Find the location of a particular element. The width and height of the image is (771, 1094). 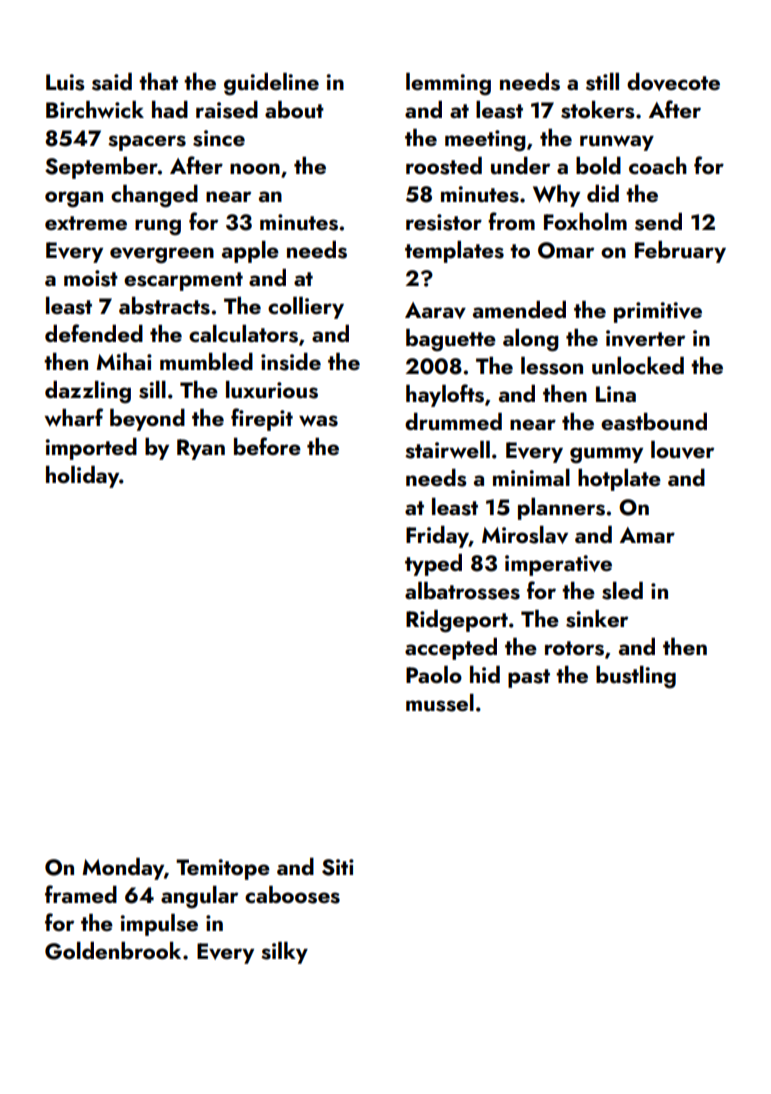

Ryan is located at coordinates (201, 449).
